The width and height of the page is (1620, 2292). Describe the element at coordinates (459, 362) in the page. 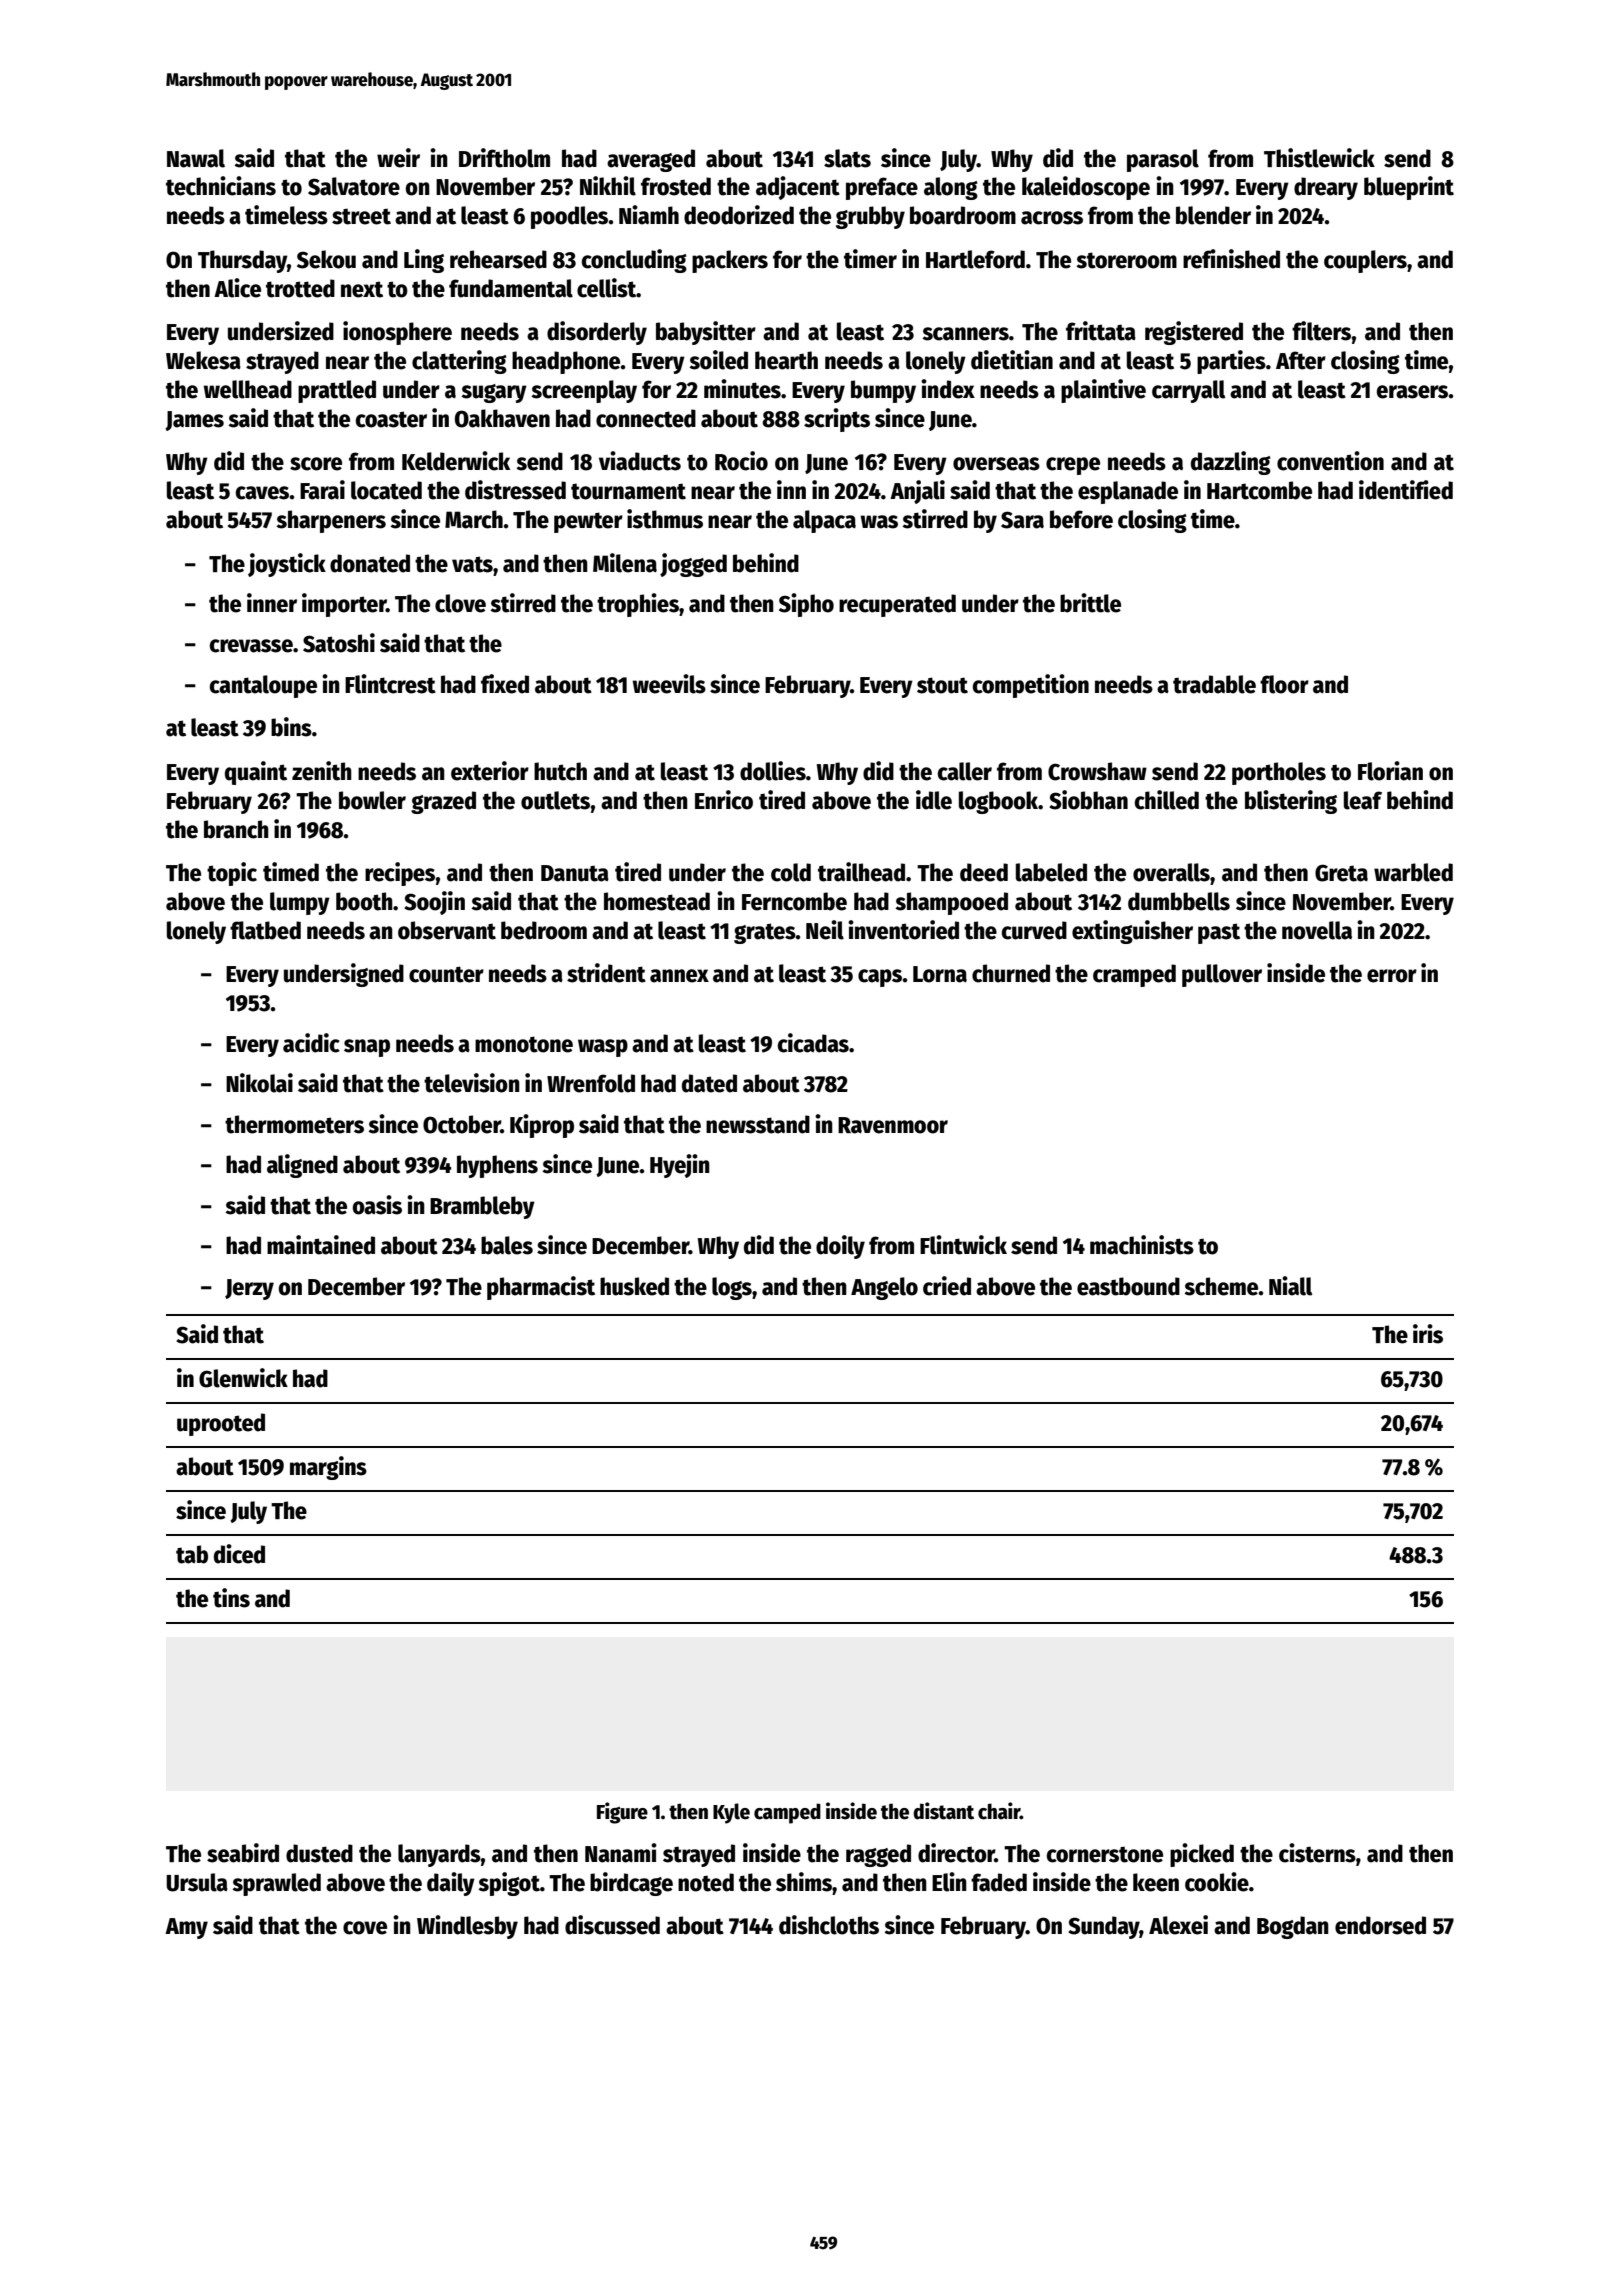

I see `clattering` at that location.
